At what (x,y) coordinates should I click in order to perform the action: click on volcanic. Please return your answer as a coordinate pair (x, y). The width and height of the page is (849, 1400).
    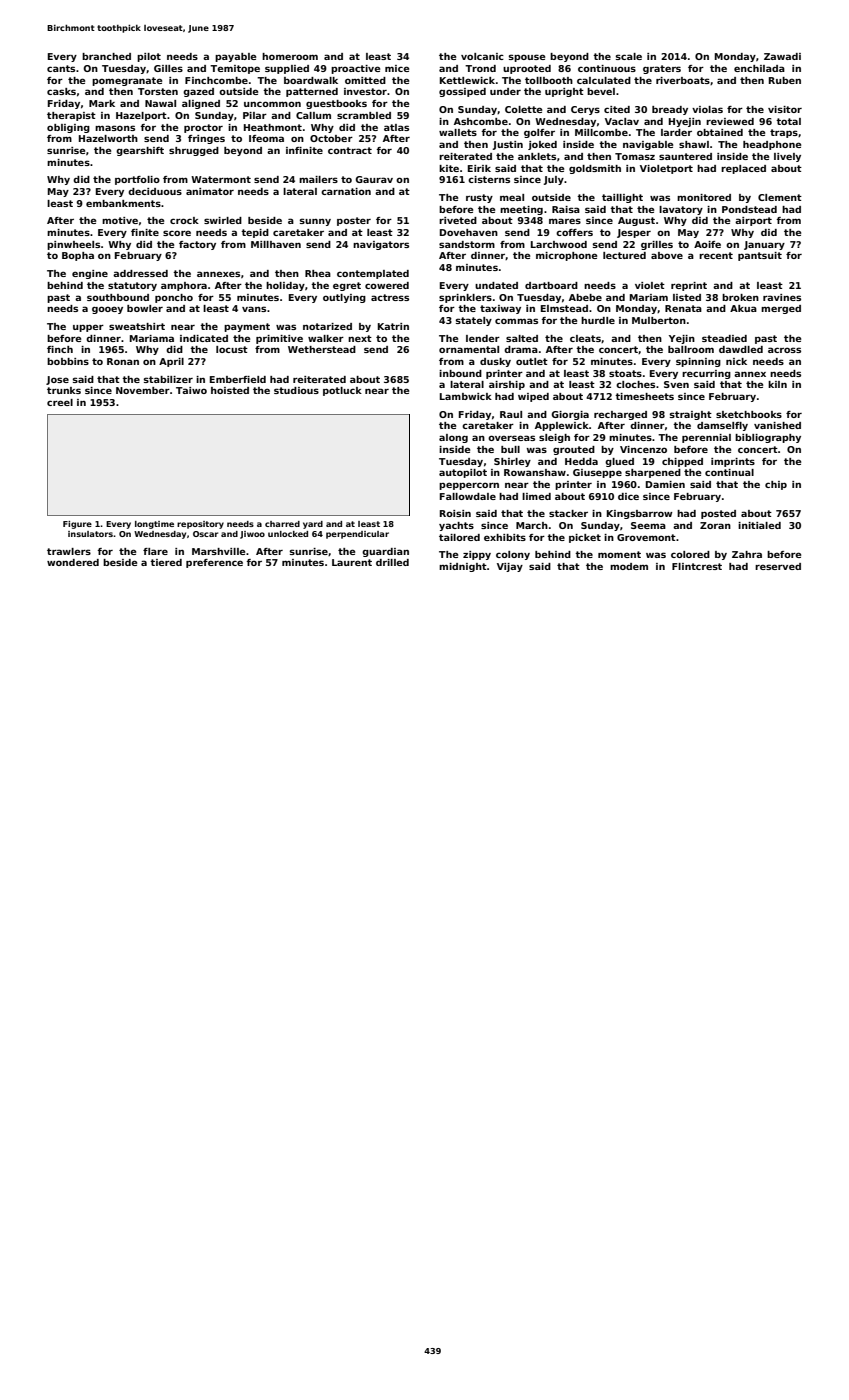
    Looking at the image, I should click on (482, 56).
